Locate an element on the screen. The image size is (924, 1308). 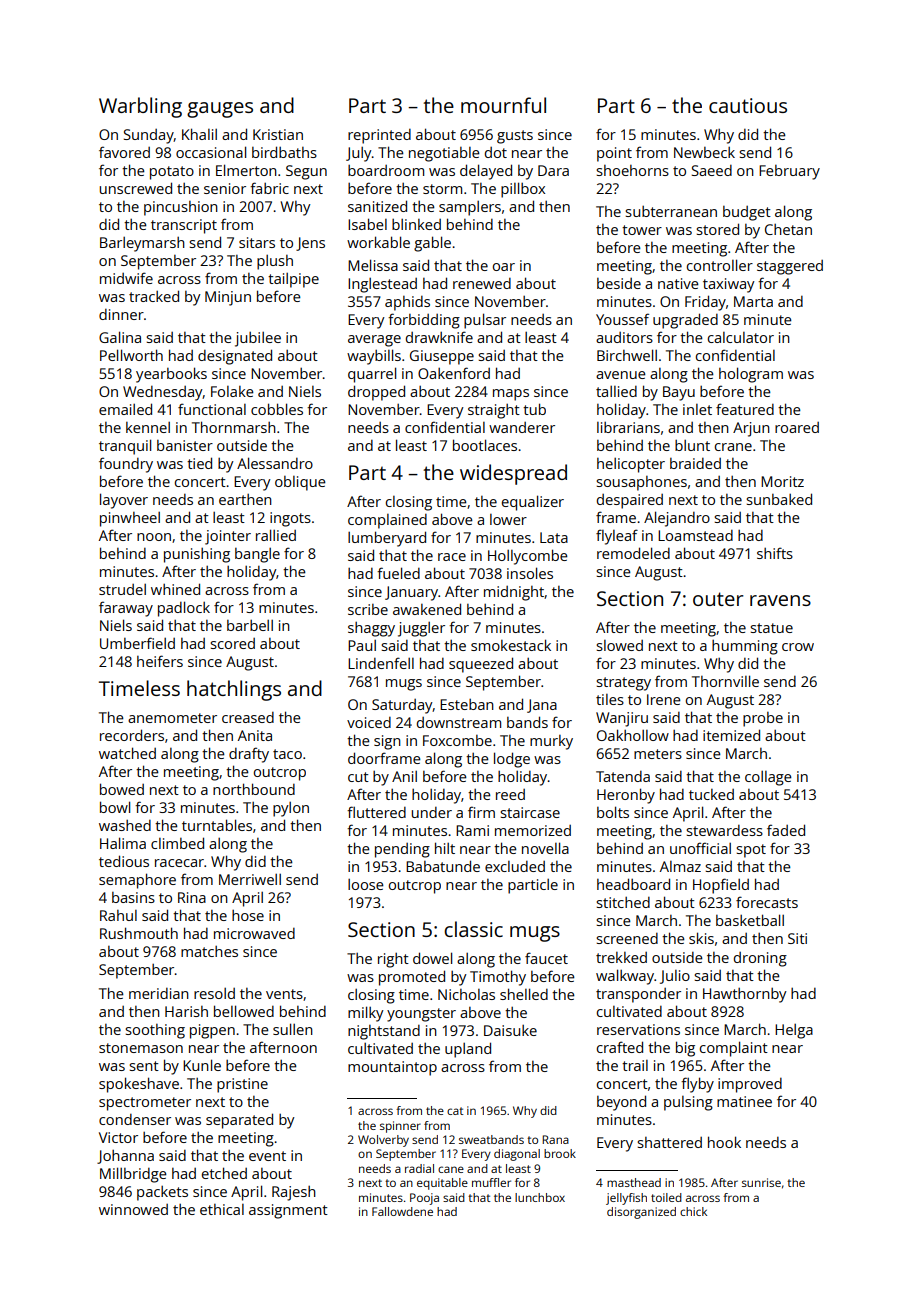
loose is located at coordinates (366, 884).
